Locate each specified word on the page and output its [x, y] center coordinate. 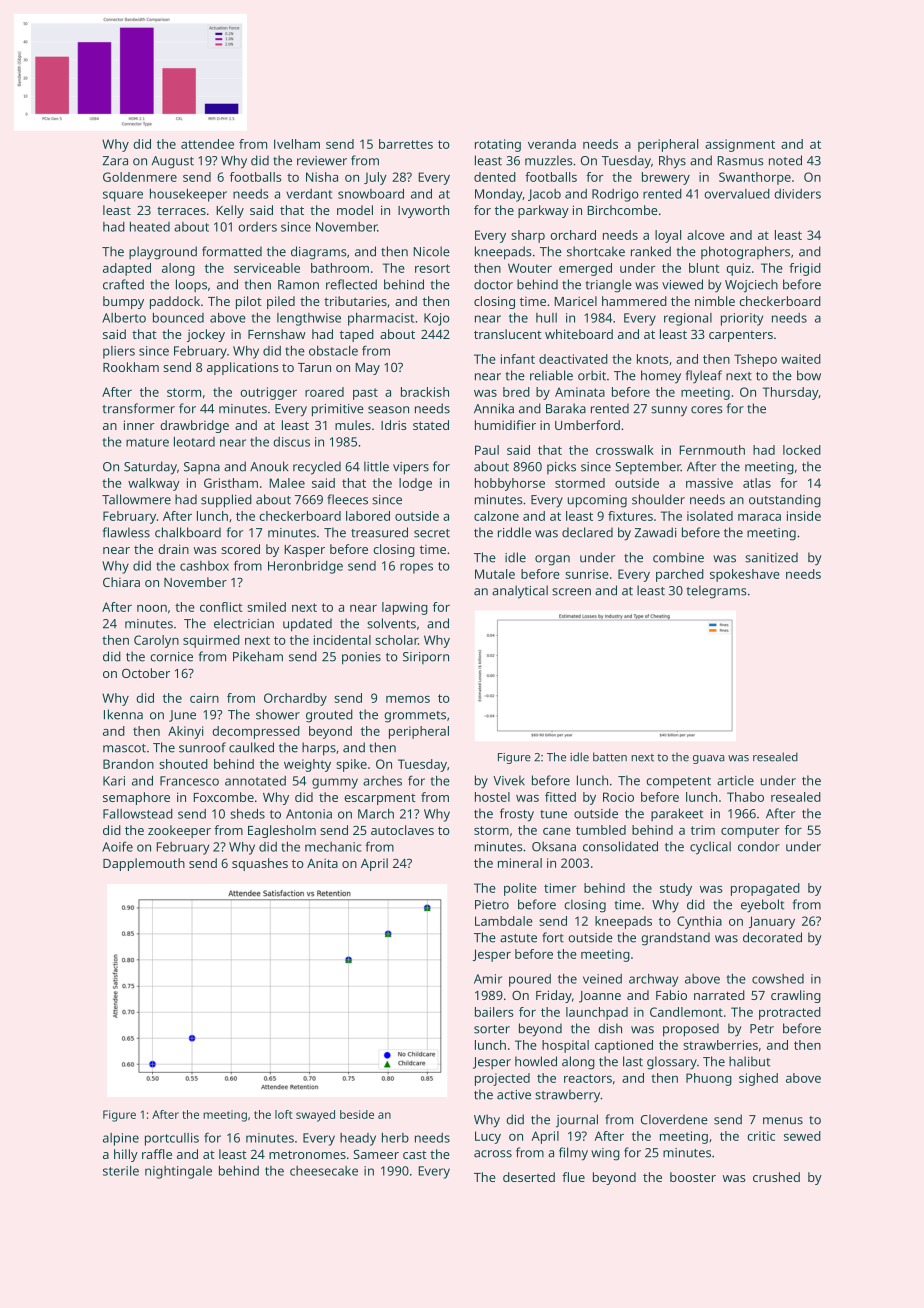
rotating [498, 145]
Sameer [376, 1154]
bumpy [123, 302]
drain [173, 549]
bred [516, 392]
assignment [740, 145]
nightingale [178, 1172]
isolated [710, 516]
